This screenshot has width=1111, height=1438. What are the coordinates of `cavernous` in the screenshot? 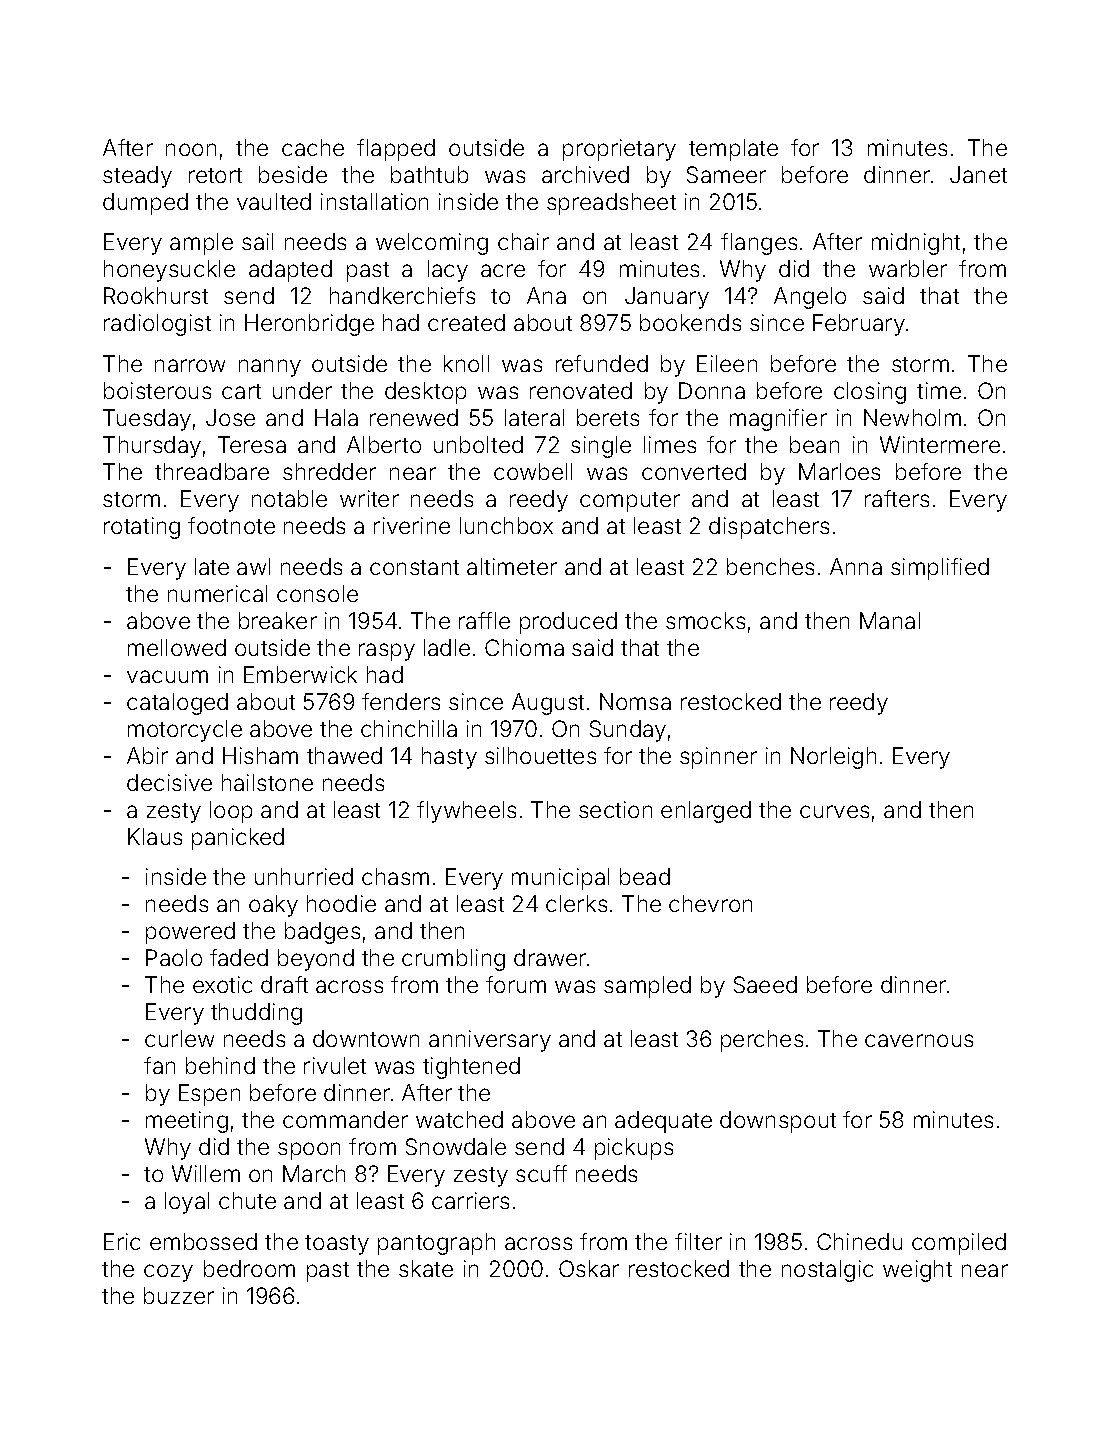 It's located at (919, 1040).
